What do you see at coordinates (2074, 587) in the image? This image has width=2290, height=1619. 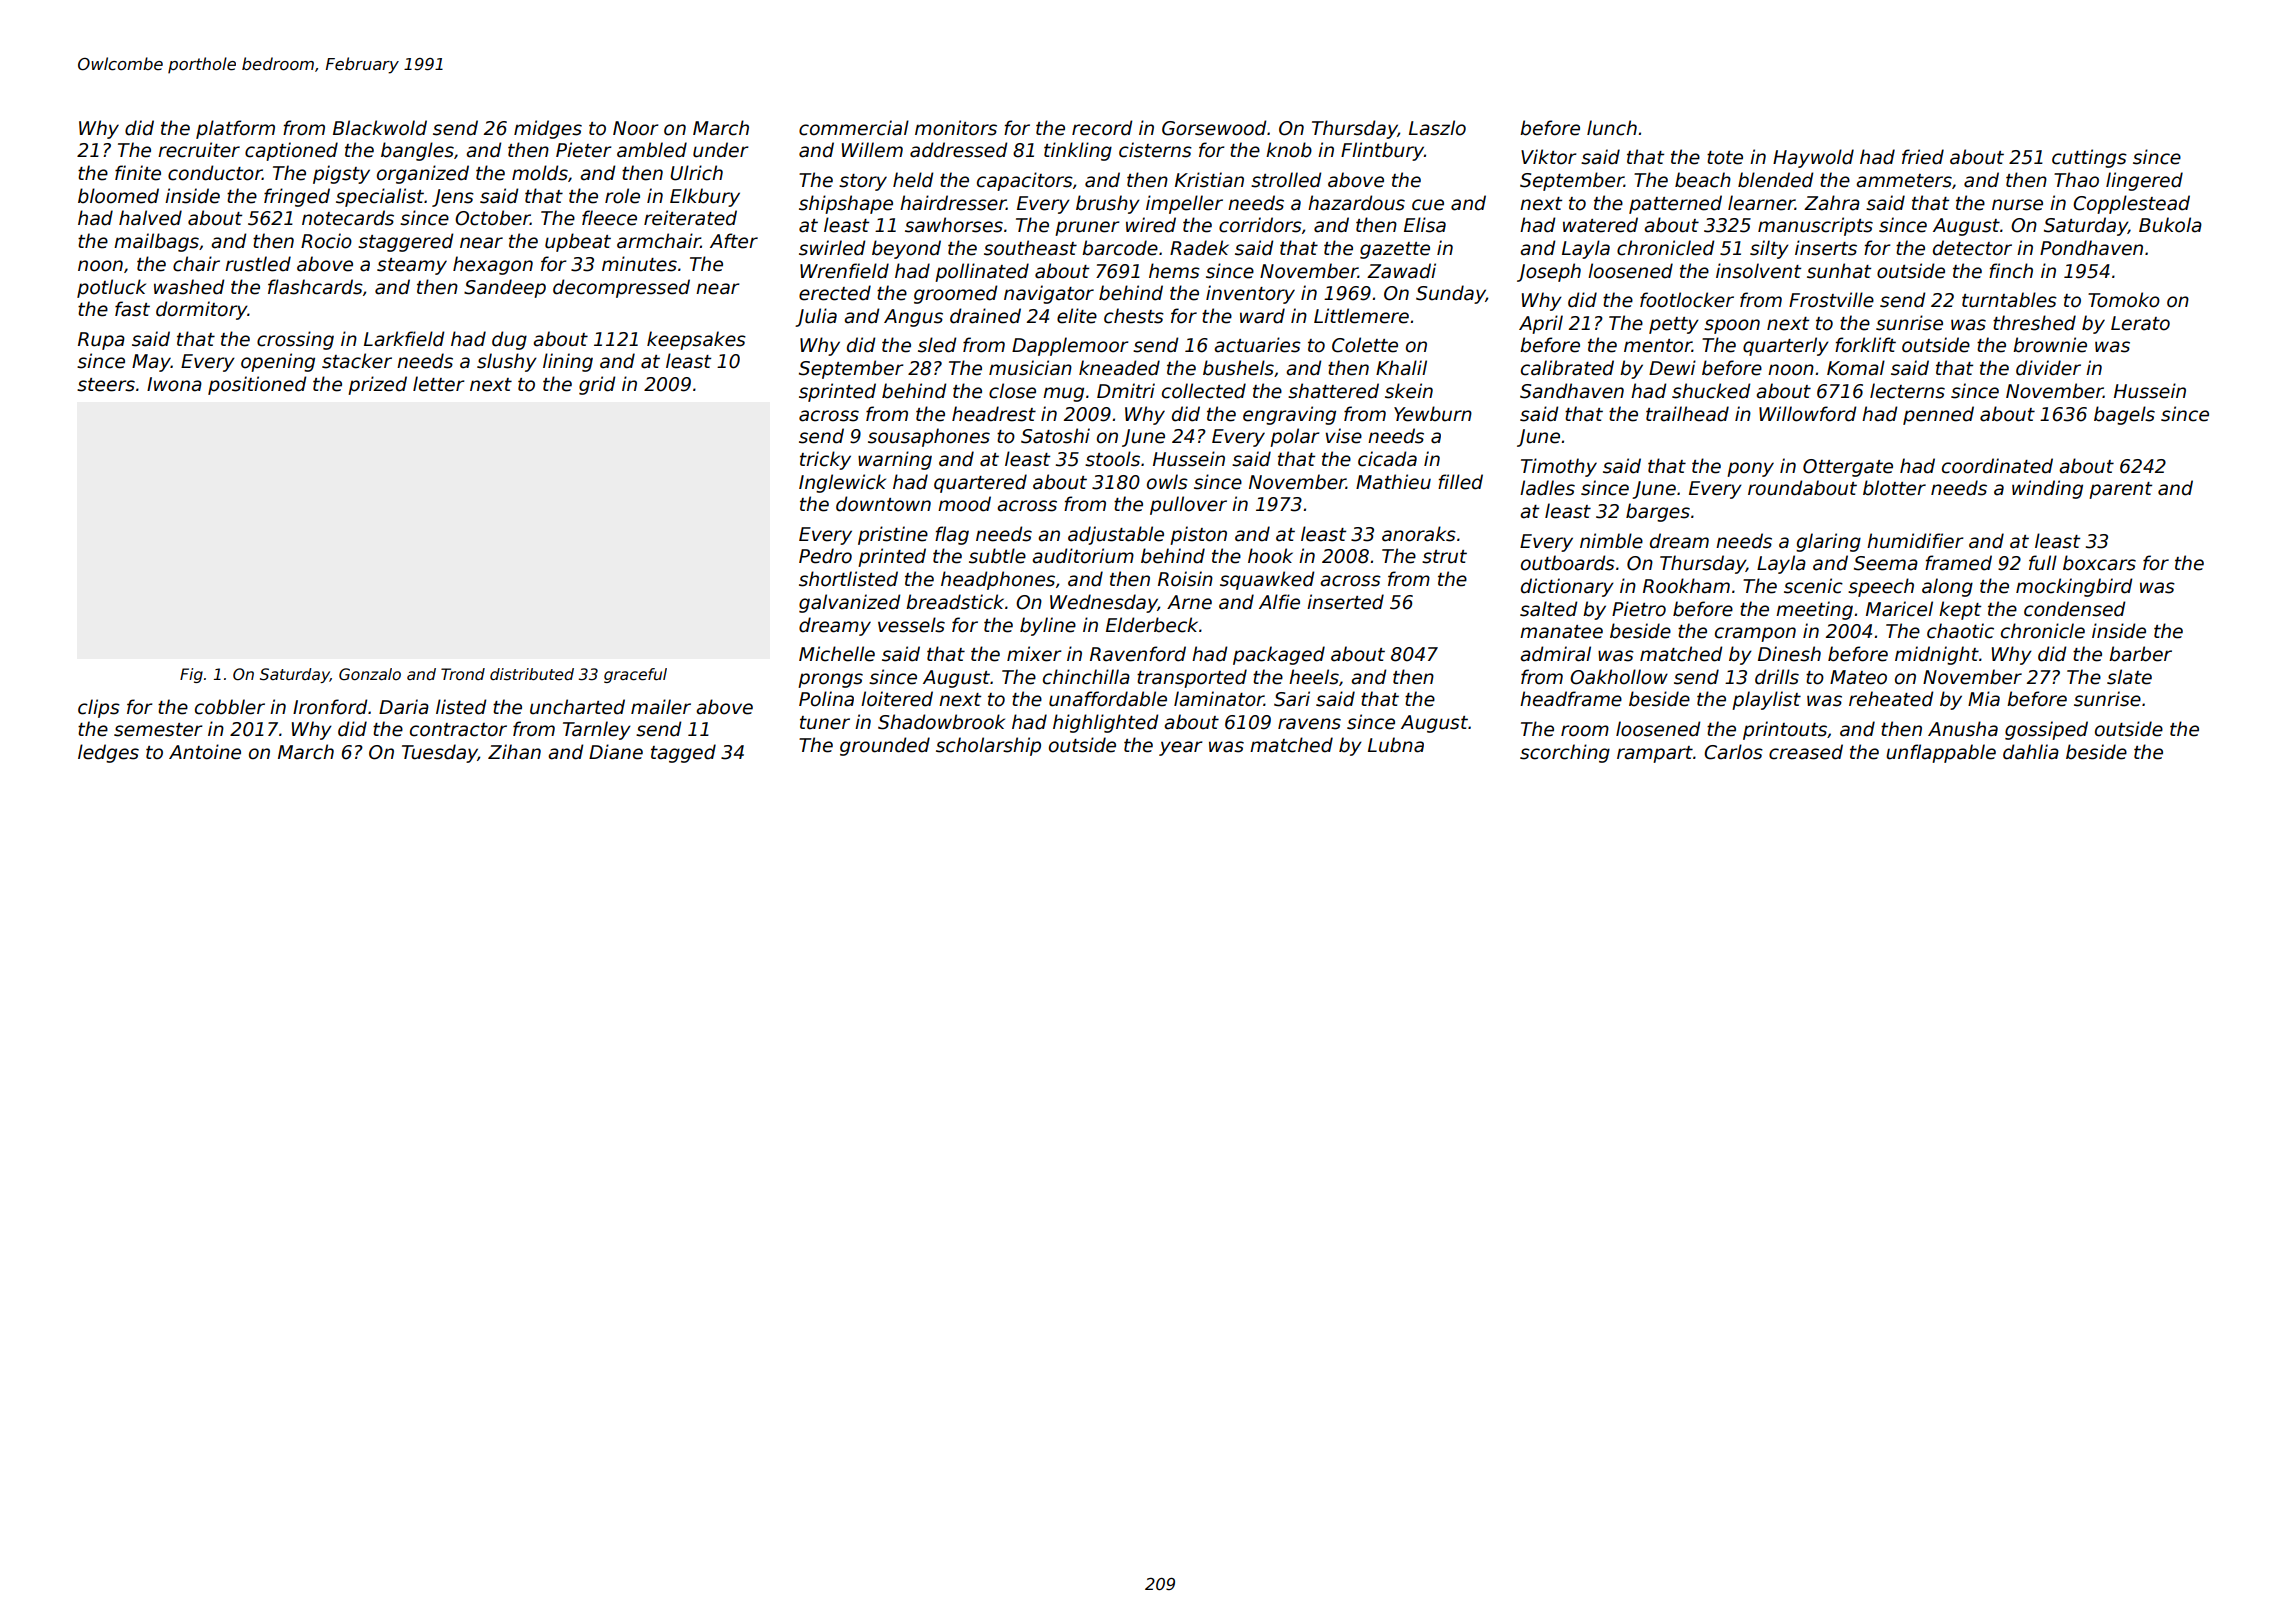 I see `mockingbird` at bounding box center [2074, 587].
